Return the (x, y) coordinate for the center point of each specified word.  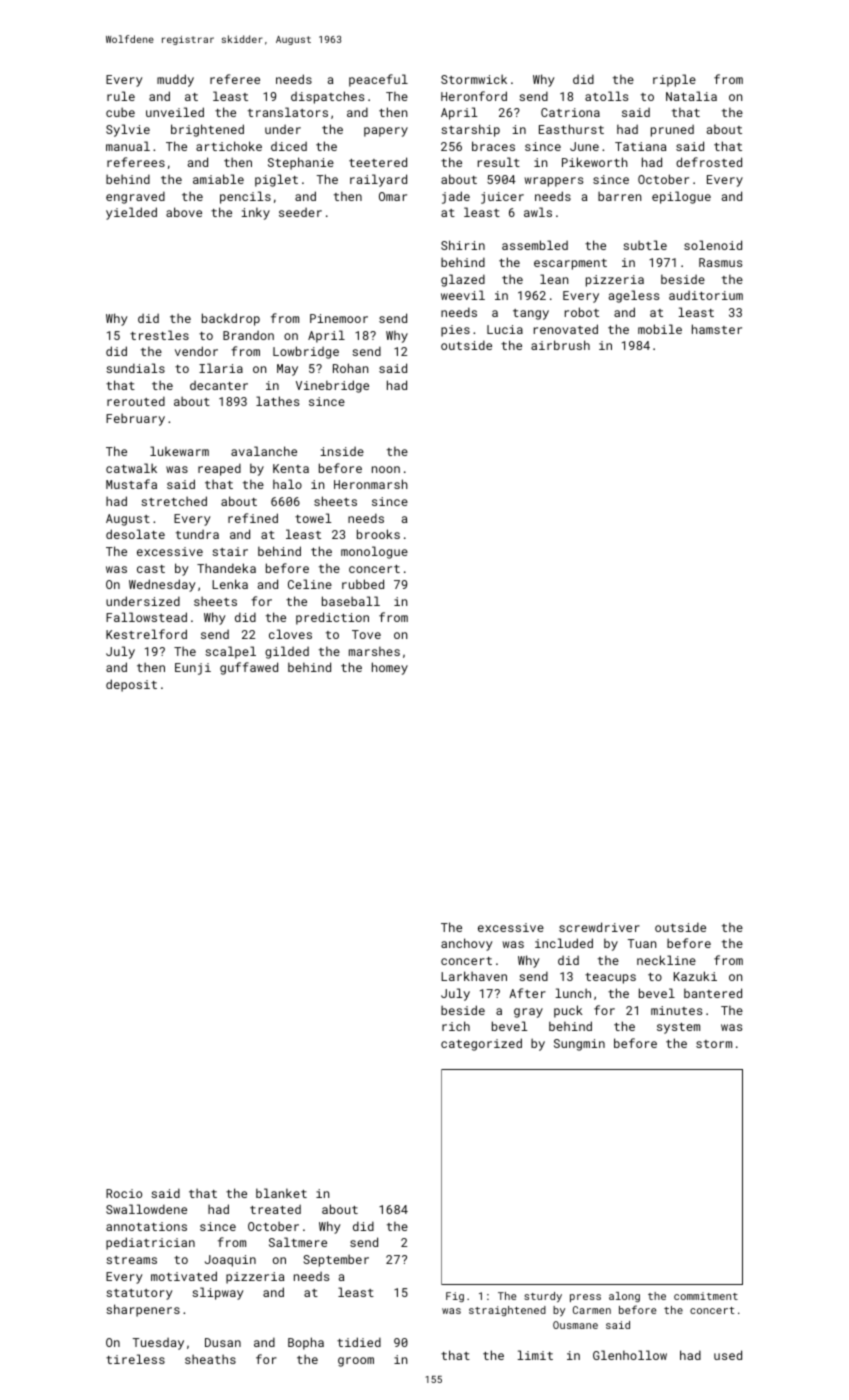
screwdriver (599, 927)
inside (342, 451)
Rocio (124, 1193)
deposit (131, 685)
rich (456, 1026)
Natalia (691, 96)
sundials (135, 368)
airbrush (560, 345)
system (678, 1028)
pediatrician (150, 1243)
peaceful (378, 80)
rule (121, 96)
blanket (281, 1193)
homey (390, 668)
